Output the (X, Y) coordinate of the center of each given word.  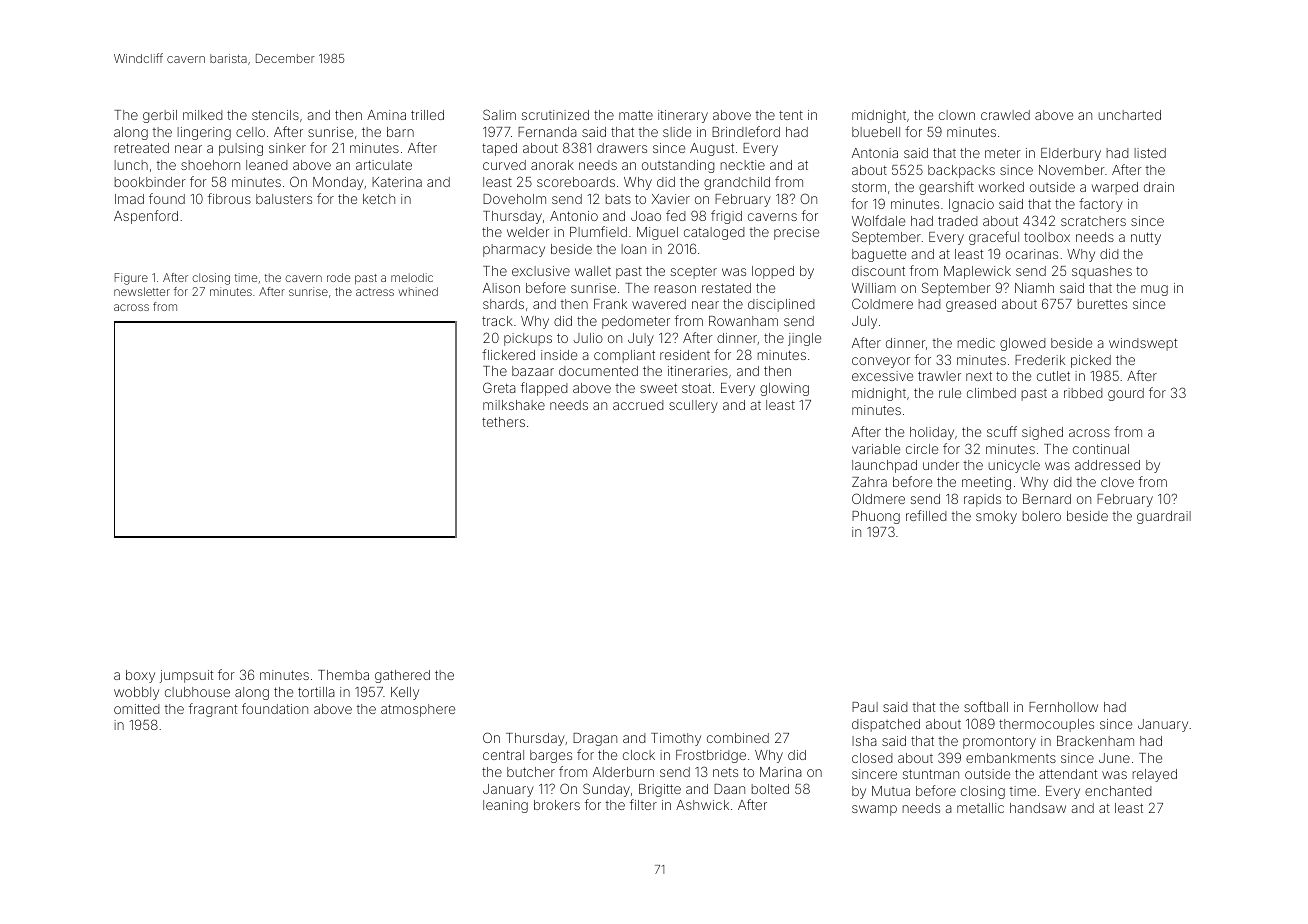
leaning (505, 806)
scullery (693, 406)
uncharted (1130, 115)
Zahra (869, 482)
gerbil (160, 116)
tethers (503, 422)
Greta (499, 387)
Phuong (876, 517)
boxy (140, 676)
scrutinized (555, 115)
